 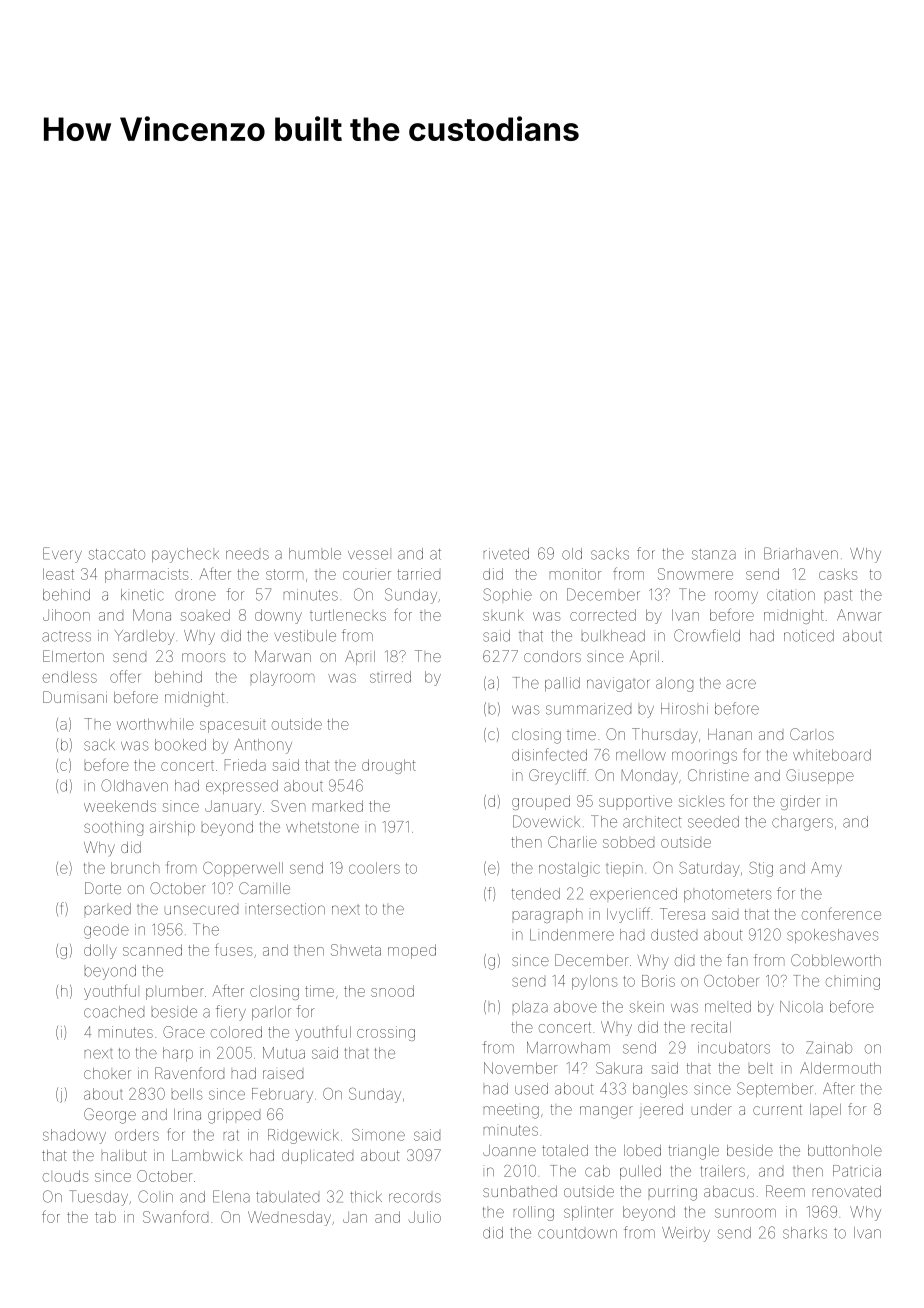 I want to click on Lambwick, so click(x=207, y=1155).
